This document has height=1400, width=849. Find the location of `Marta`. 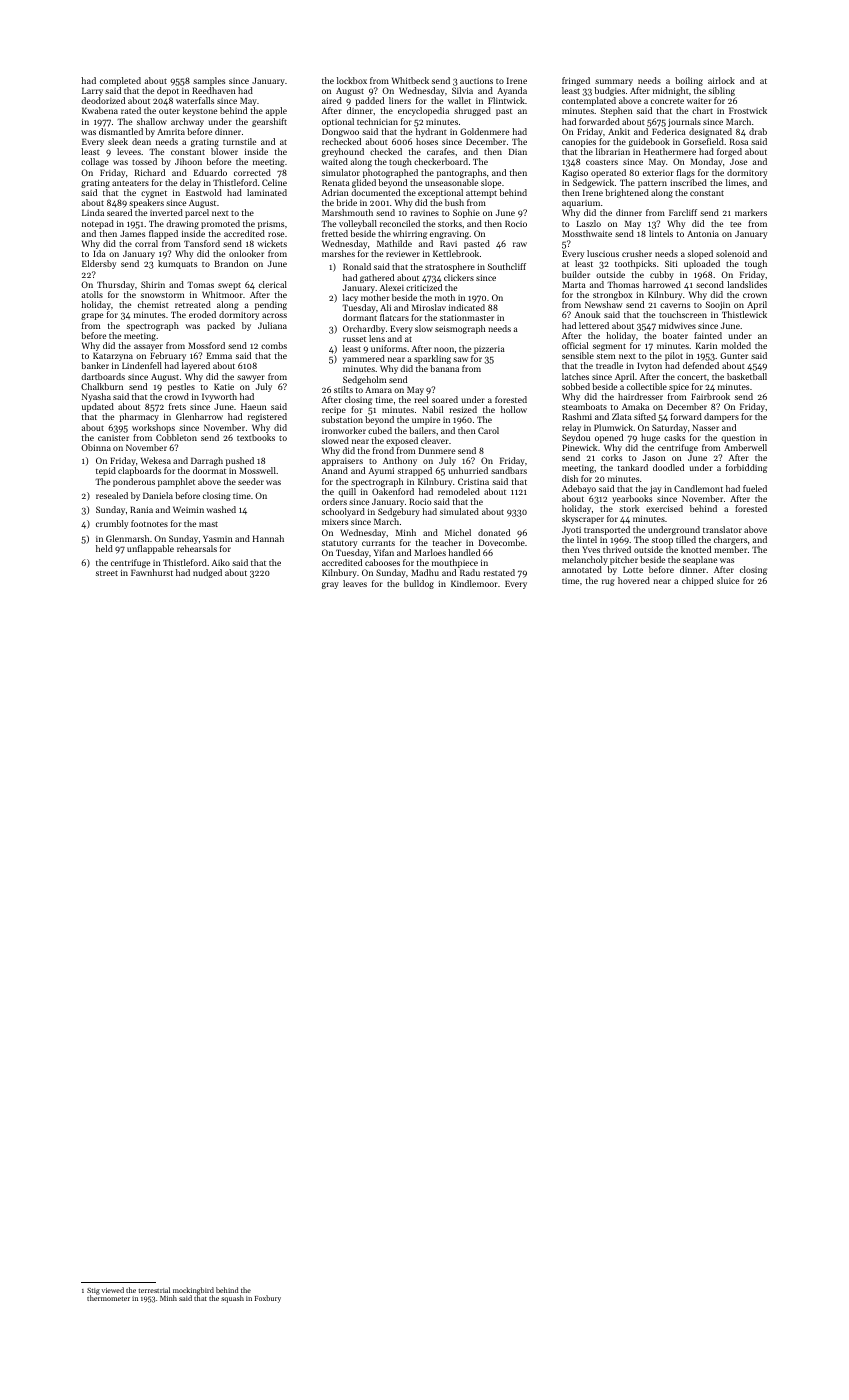

Marta is located at coordinates (574, 284).
